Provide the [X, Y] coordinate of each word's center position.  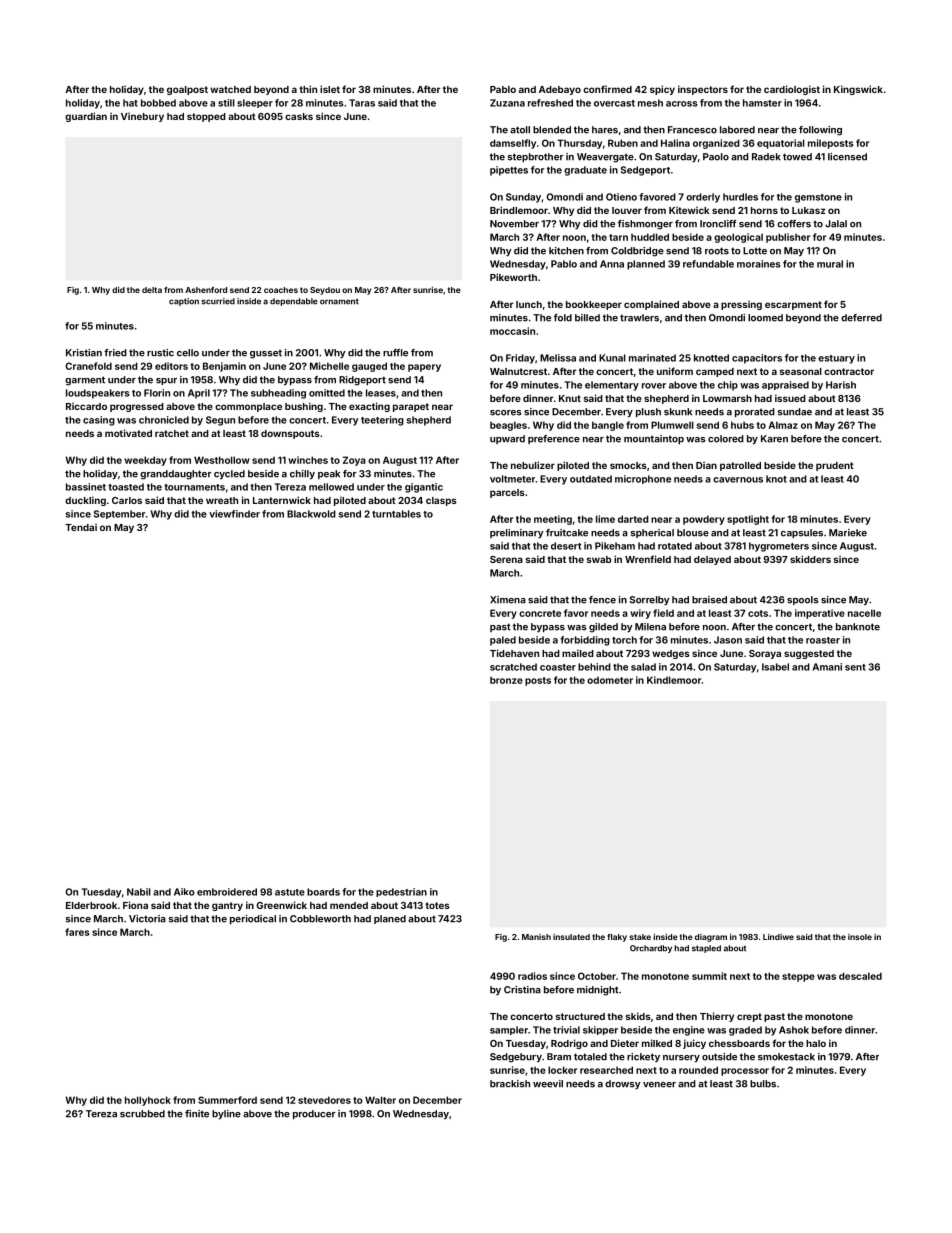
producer [314, 1114]
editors [171, 366]
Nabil [139, 892]
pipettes [509, 171]
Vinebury [142, 117]
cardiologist [792, 90]
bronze [506, 680]
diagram [711, 938]
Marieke [848, 533]
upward [507, 439]
